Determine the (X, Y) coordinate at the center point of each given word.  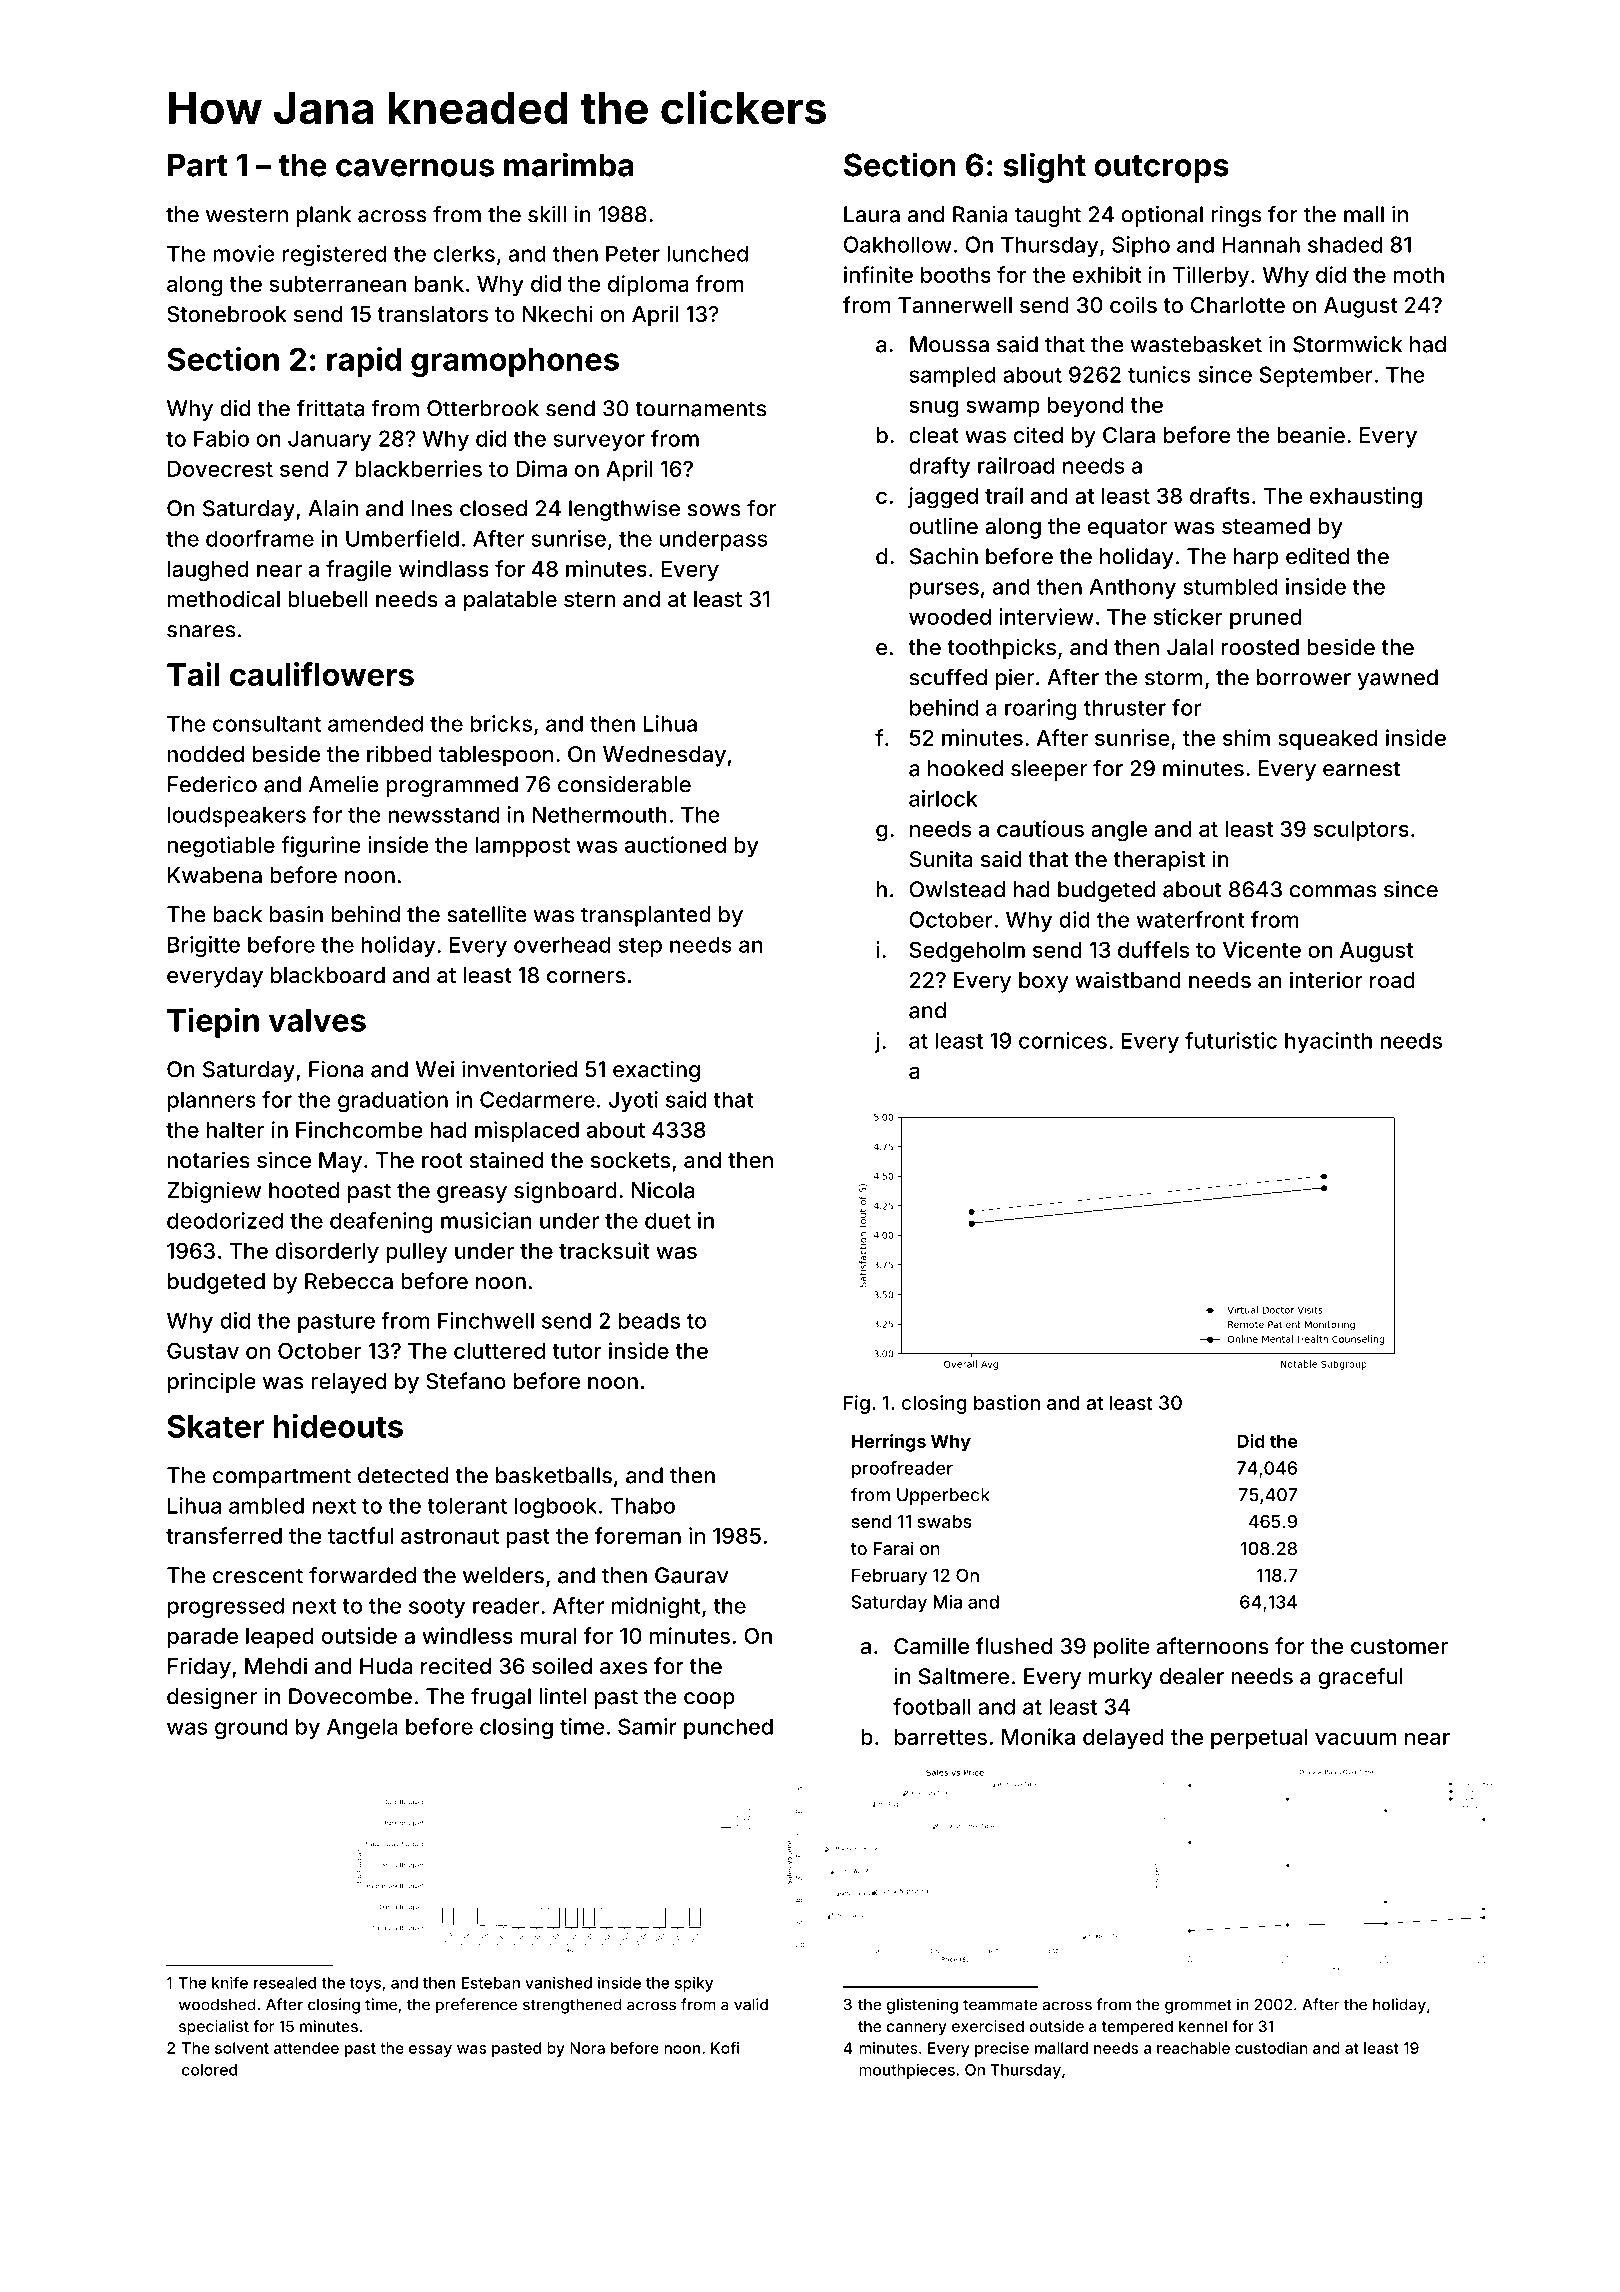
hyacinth (1328, 1042)
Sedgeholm (967, 952)
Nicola (663, 1190)
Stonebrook (227, 314)
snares (201, 631)
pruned (1266, 619)
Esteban (491, 1983)
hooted (304, 1190)
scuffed (948, 677)
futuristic (1231, 1040)
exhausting (1366, 498)
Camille (931, 1646)
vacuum (1355, 1738)
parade (203, 1638)
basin (296, 914)
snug (934, 409)
